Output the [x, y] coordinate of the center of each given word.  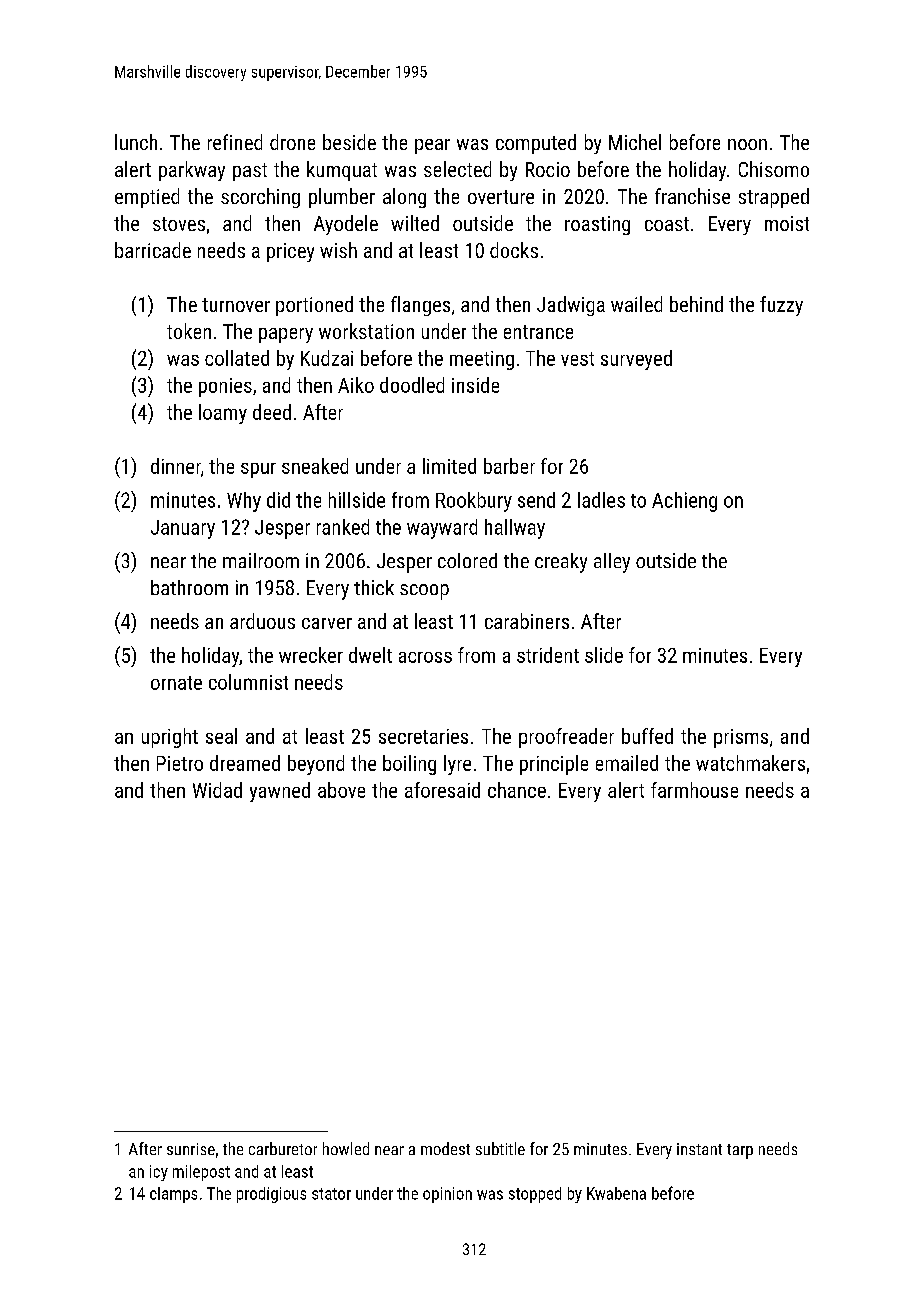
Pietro [180, 763]
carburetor [283, 1148]
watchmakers [750, 763]
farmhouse [694, 790]
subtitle [500, 1148]
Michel [635, 142]
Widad [217, 790]
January [183, 529]
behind [696, 304]
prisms [741, 738]
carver [327, 623]
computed [536, 144]
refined [235, 142]
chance [517, 790]
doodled [412, 385]
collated [237, 358]
